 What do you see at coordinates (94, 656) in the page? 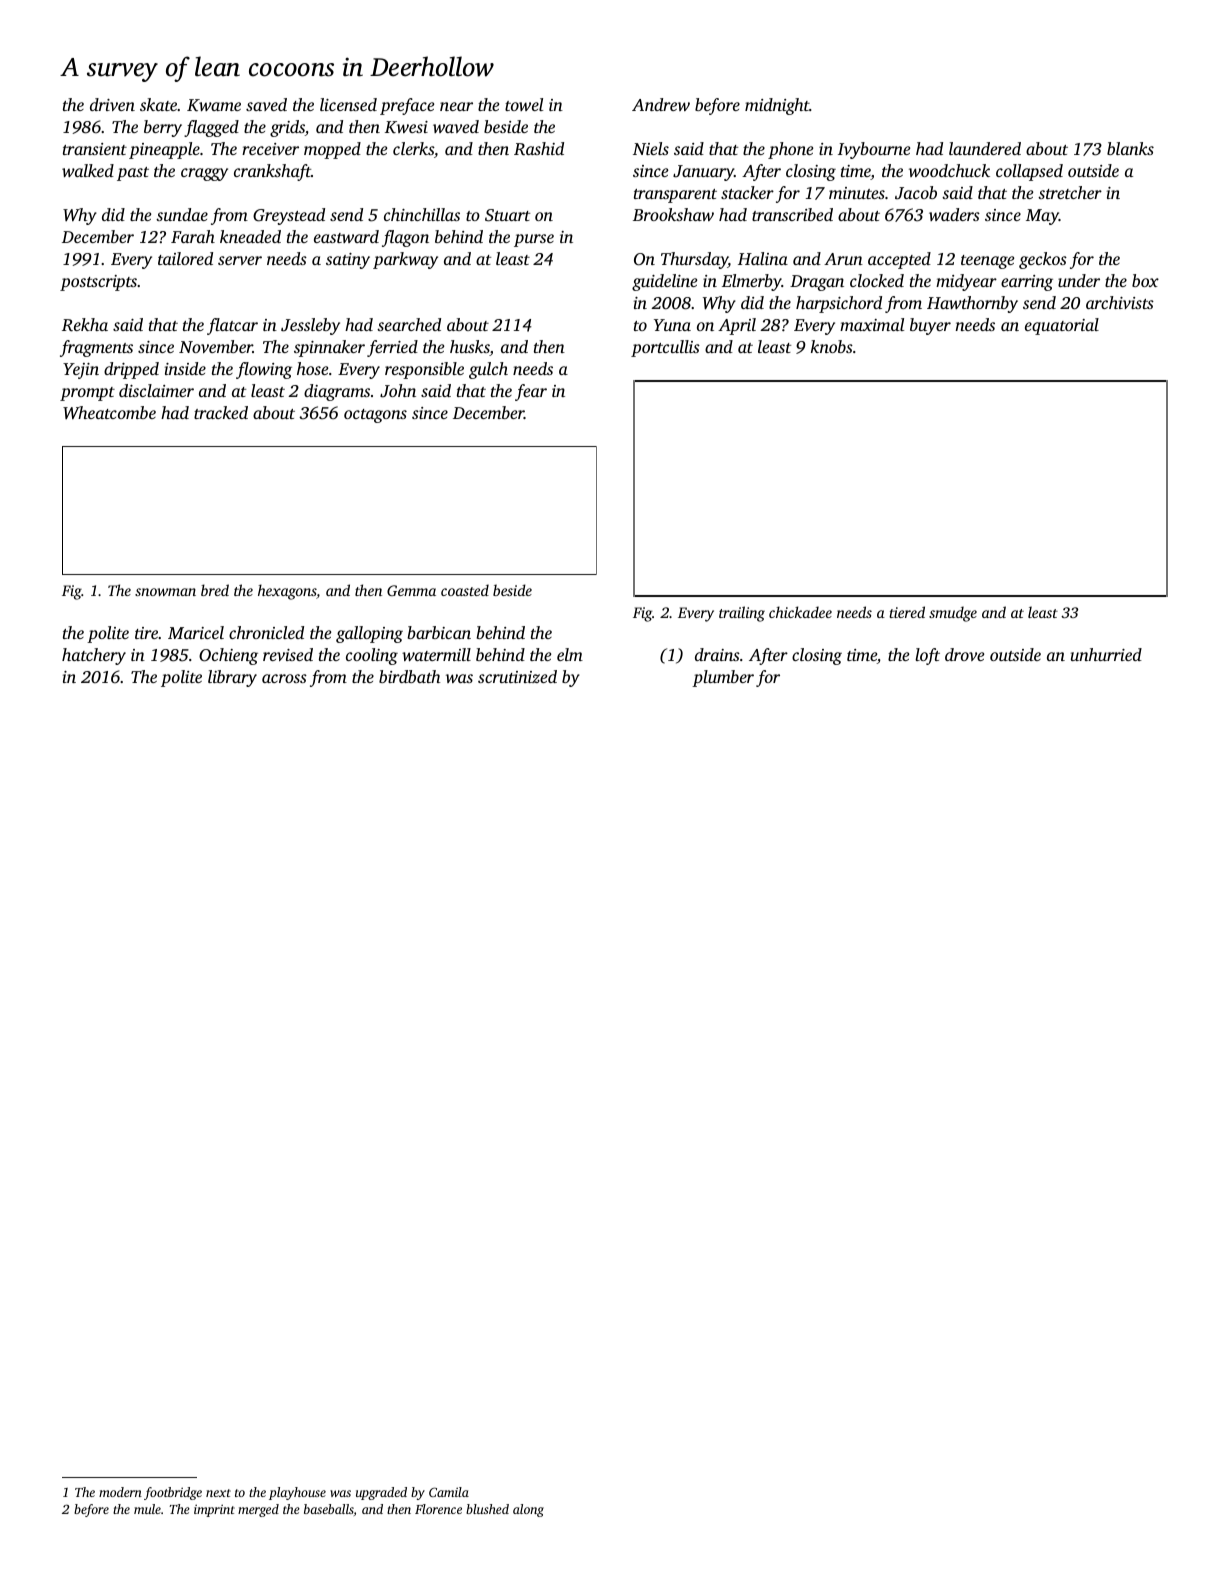
I see `hatchery` at bounding box center [94, 656].
